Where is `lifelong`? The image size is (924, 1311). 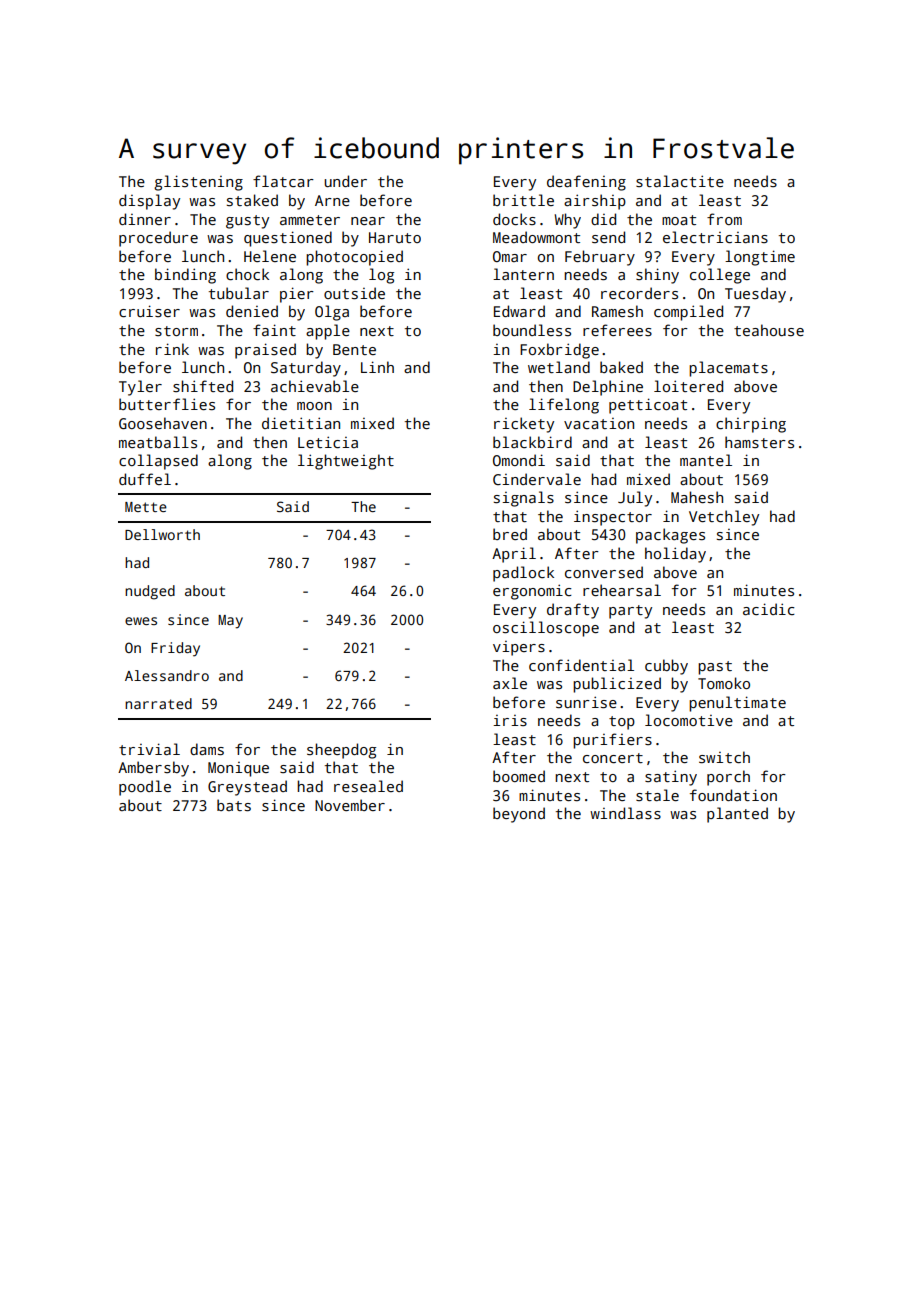
lifelong is located at coordinates (564, 406).
